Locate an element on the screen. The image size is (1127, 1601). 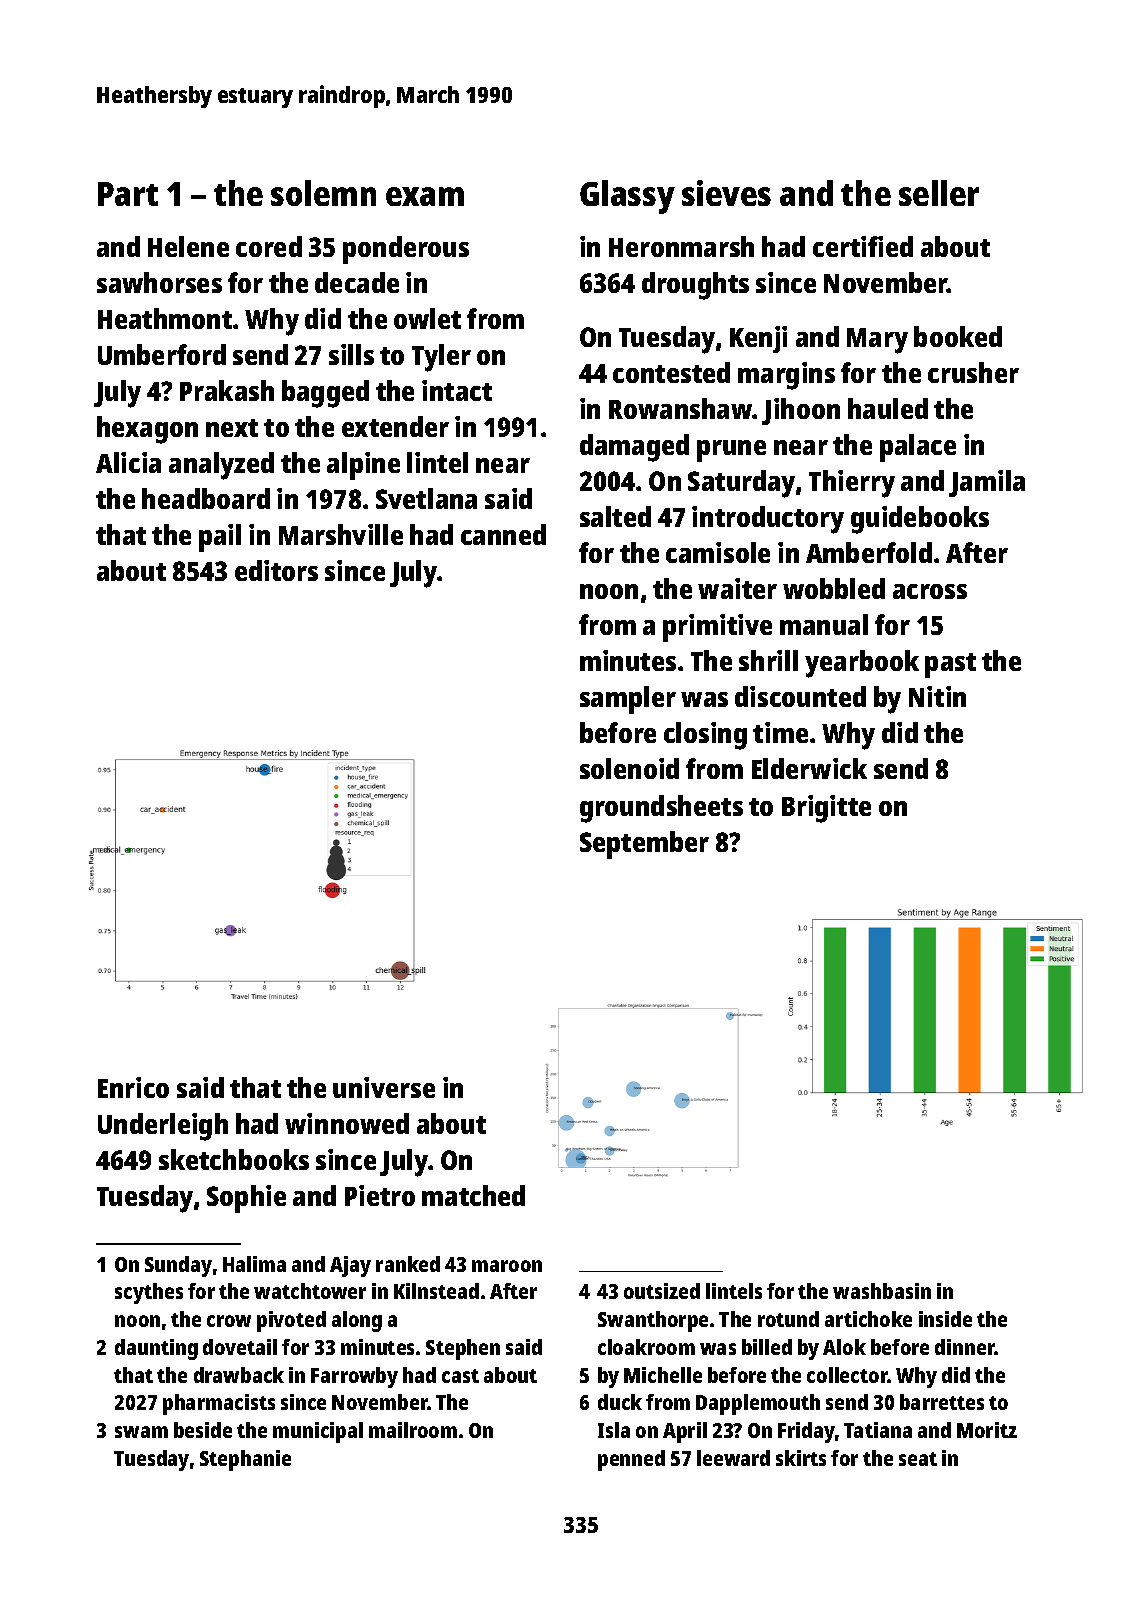
seller is located at coordinates (939, 193).
